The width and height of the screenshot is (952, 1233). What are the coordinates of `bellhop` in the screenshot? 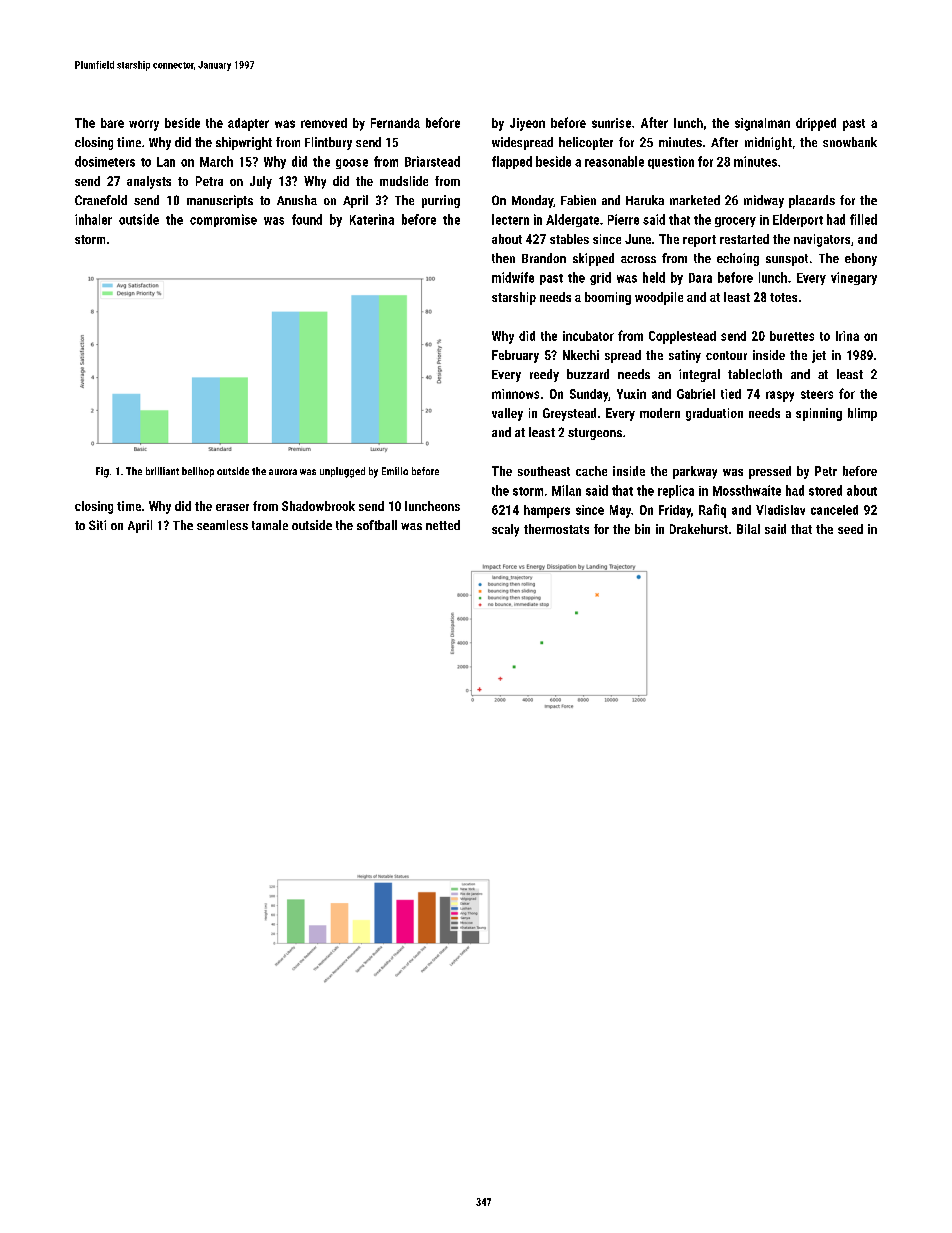 It's located at (198, 472).
